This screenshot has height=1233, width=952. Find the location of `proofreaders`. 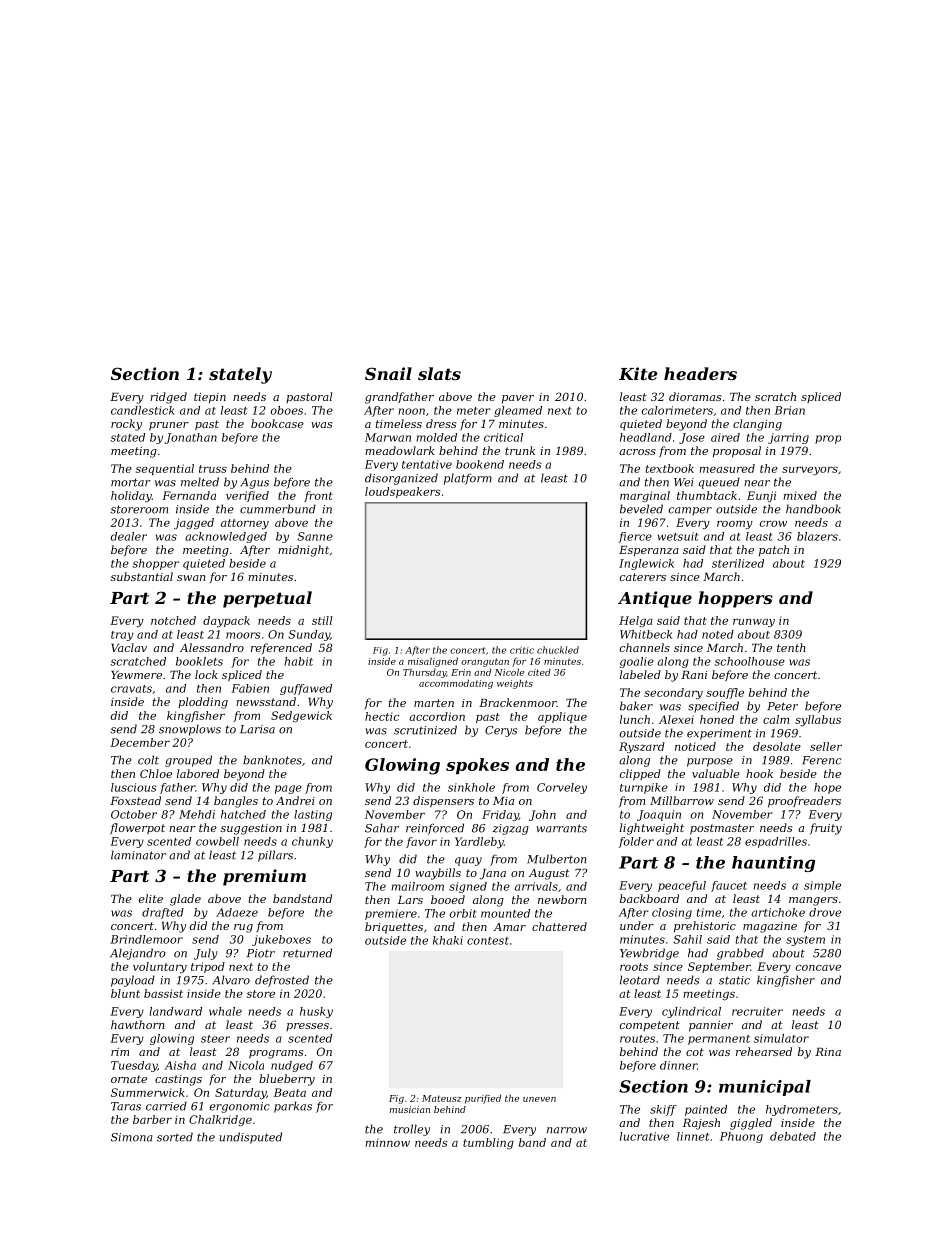

proofreaders is located at coordinates (804, 802).
